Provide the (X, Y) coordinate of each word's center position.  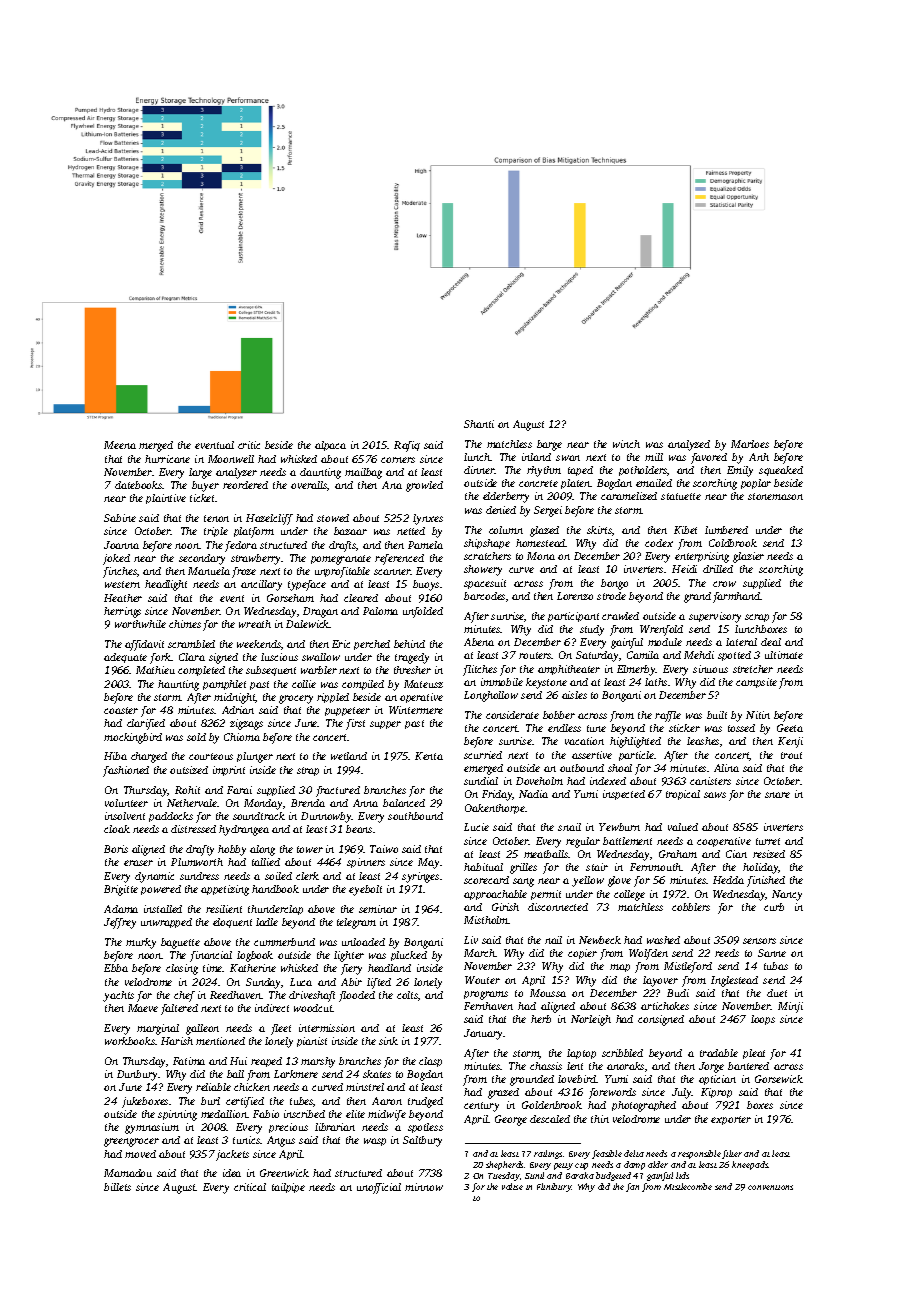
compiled (363, 685)
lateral (741, 642)
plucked (409, 956)
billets (117, 1187)
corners (398, 460)
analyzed (689, 445)
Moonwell (231, 459)
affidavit (144, 645)
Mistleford (688, 967)
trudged (425, 1102)
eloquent (232, 923)
